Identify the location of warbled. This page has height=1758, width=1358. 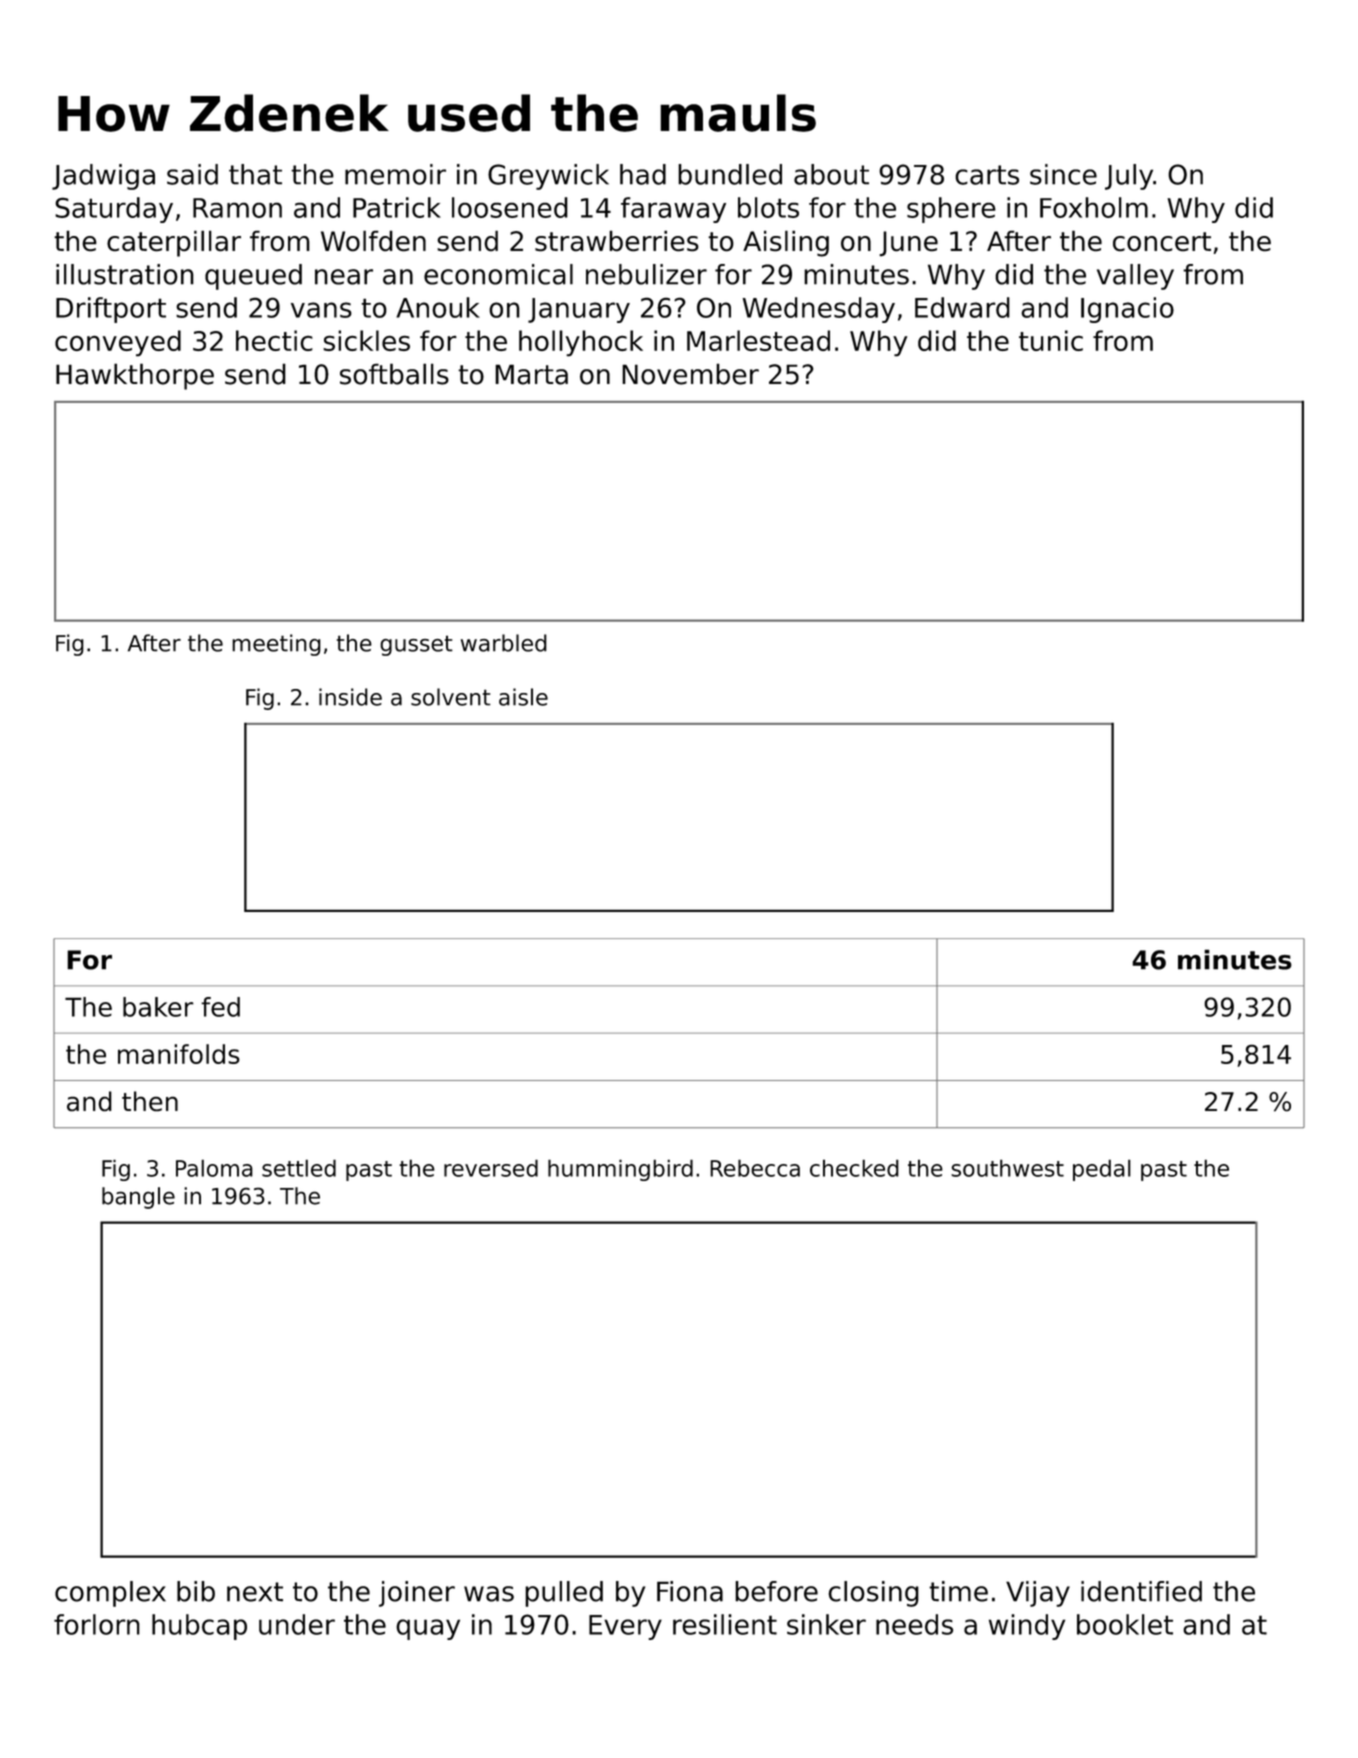
(504, 643).
